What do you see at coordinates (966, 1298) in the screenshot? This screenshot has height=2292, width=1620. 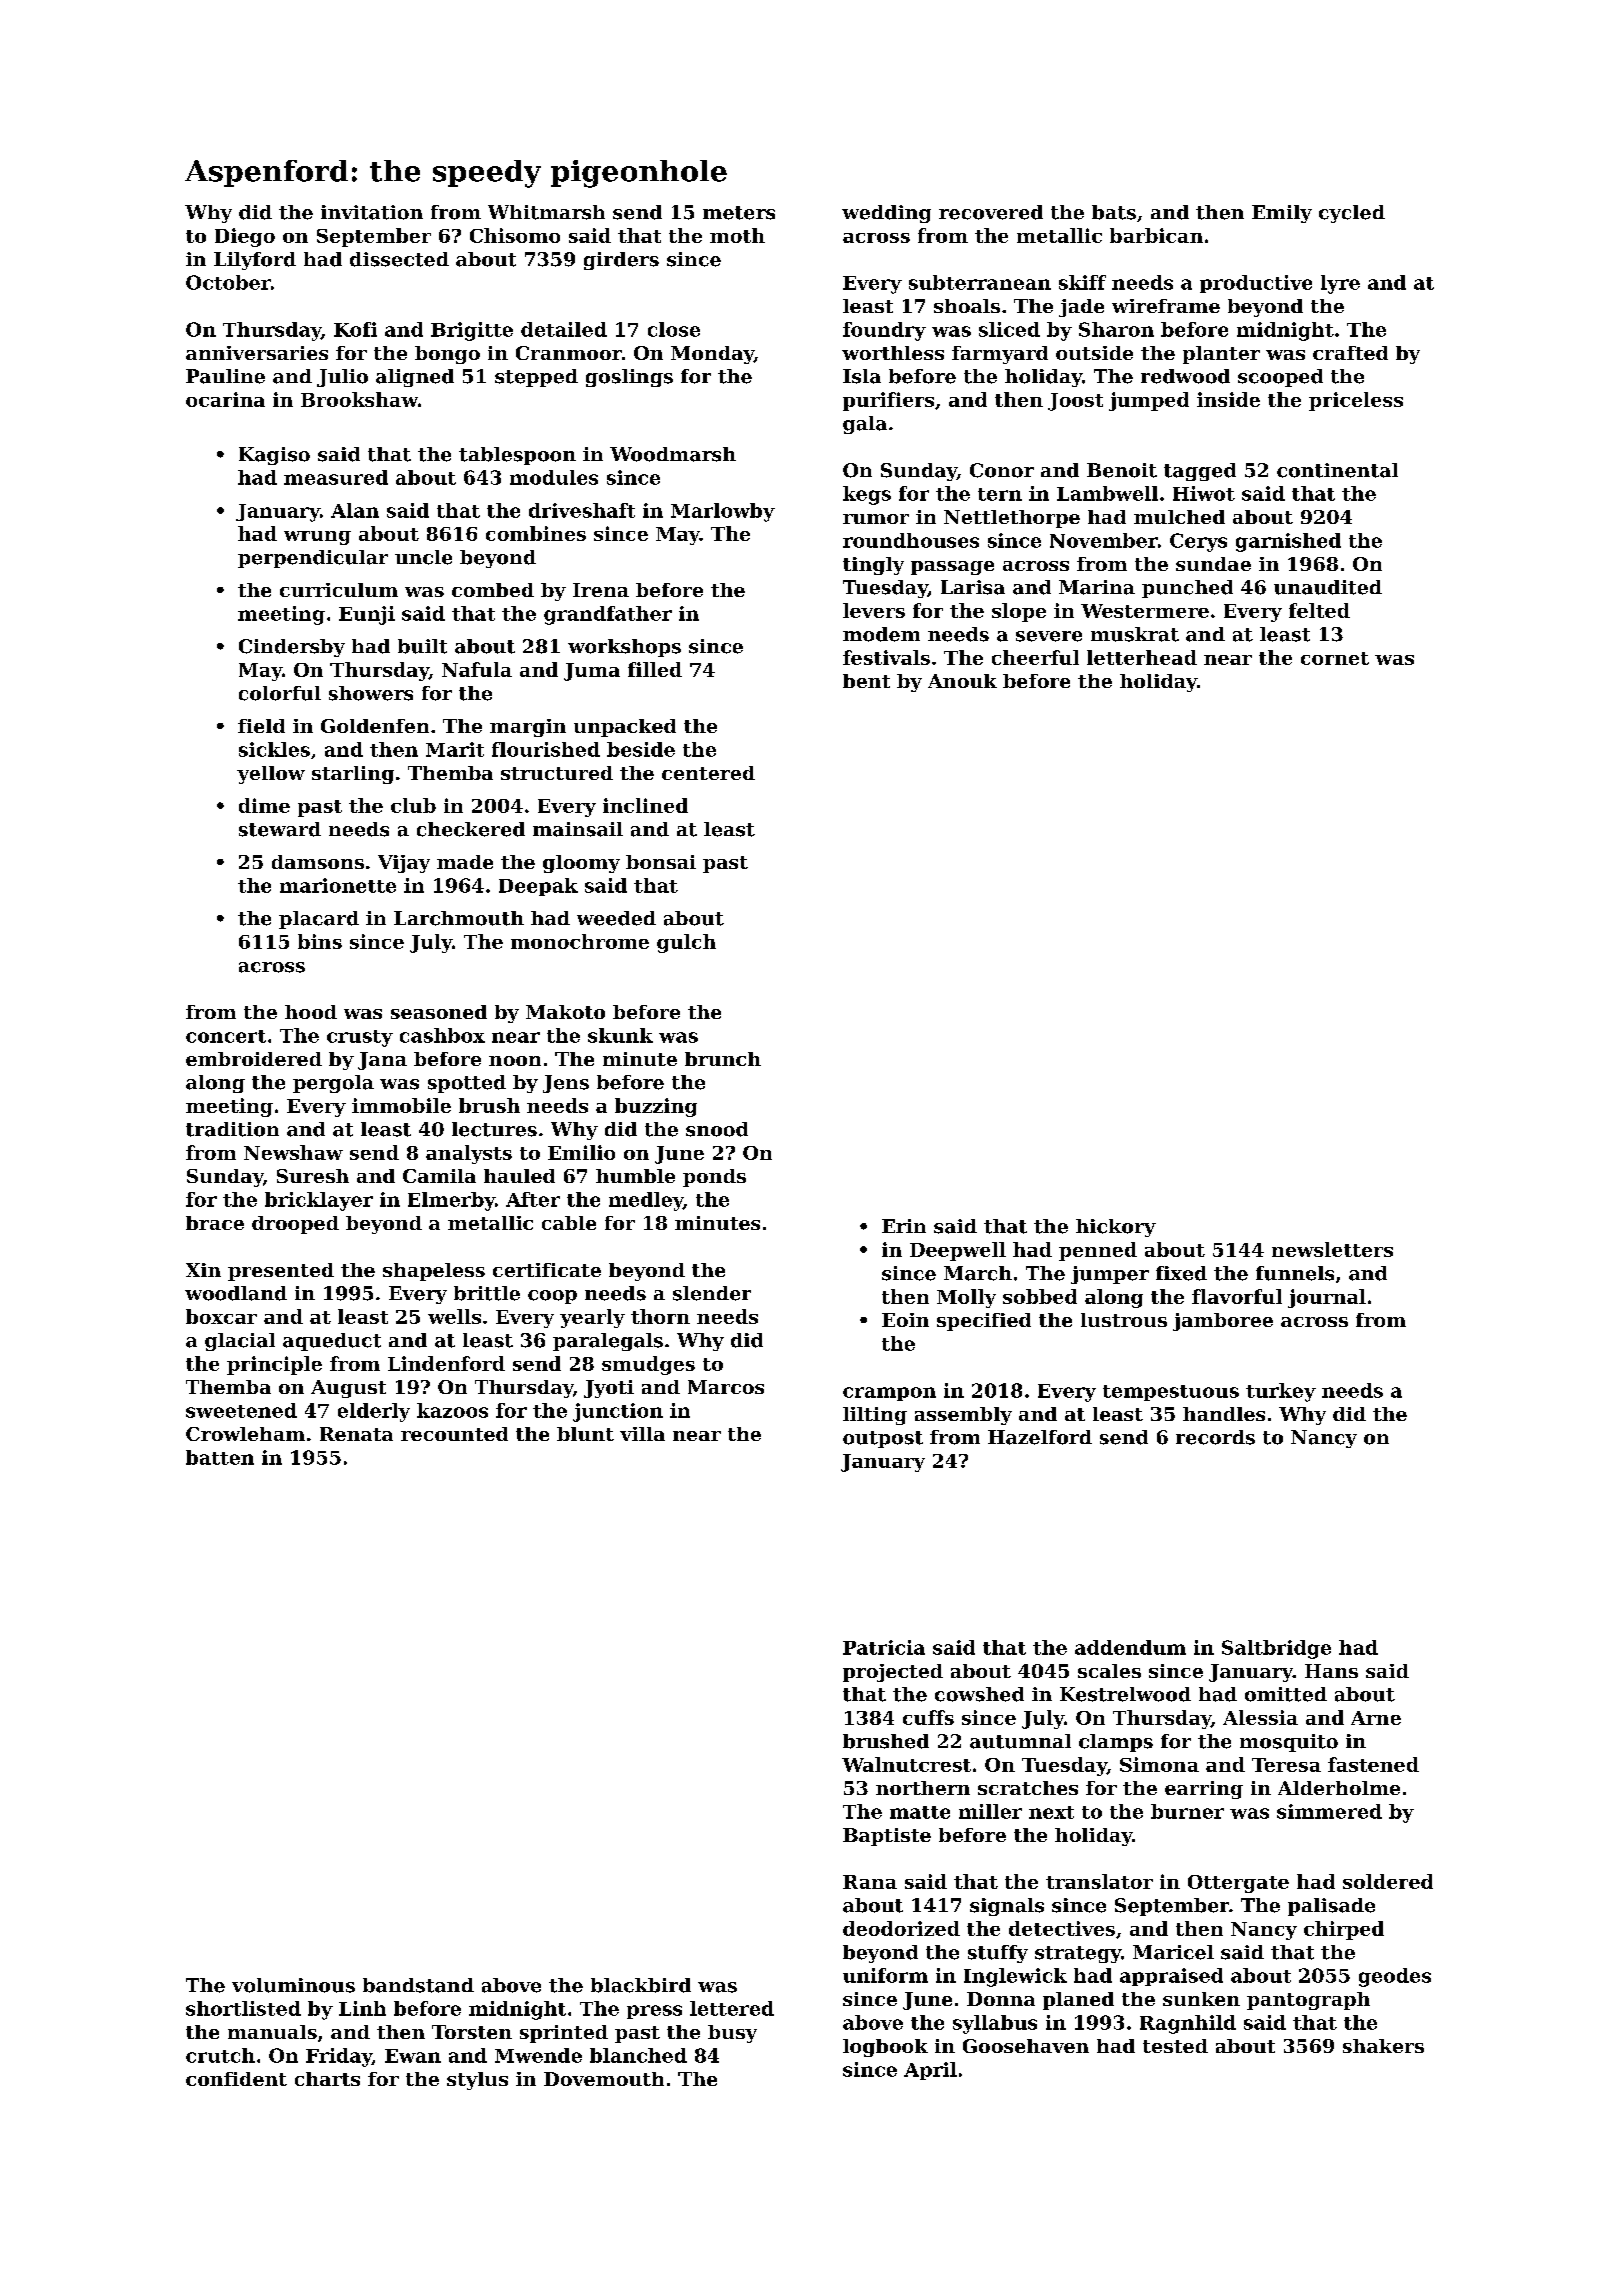 I see `Molly` at bounding box center [966, 1298].
